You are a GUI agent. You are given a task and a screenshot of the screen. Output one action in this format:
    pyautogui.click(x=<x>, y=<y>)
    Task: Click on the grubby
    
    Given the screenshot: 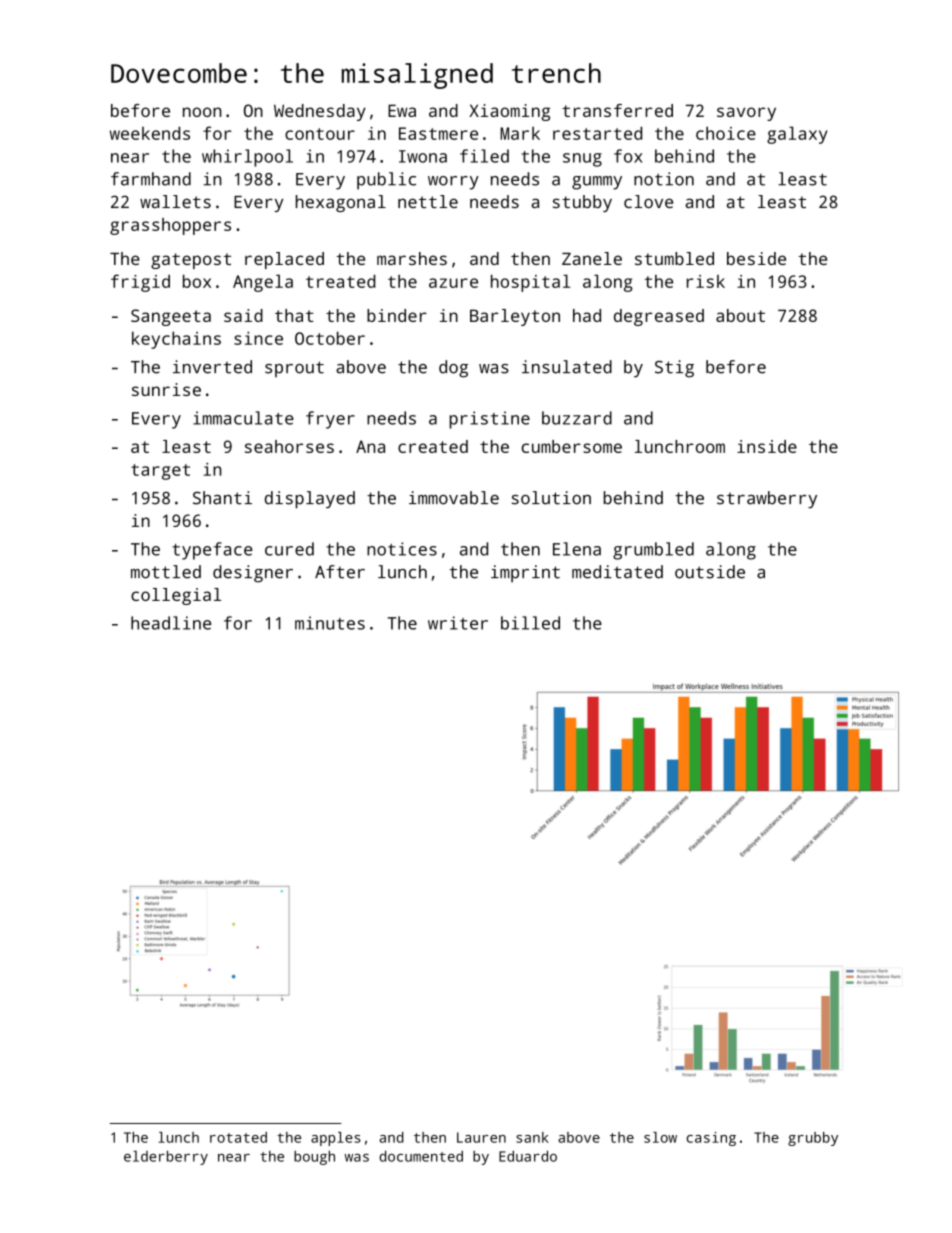 What is the action you would take?
    pyautogui.click(x=813, y=1139)
